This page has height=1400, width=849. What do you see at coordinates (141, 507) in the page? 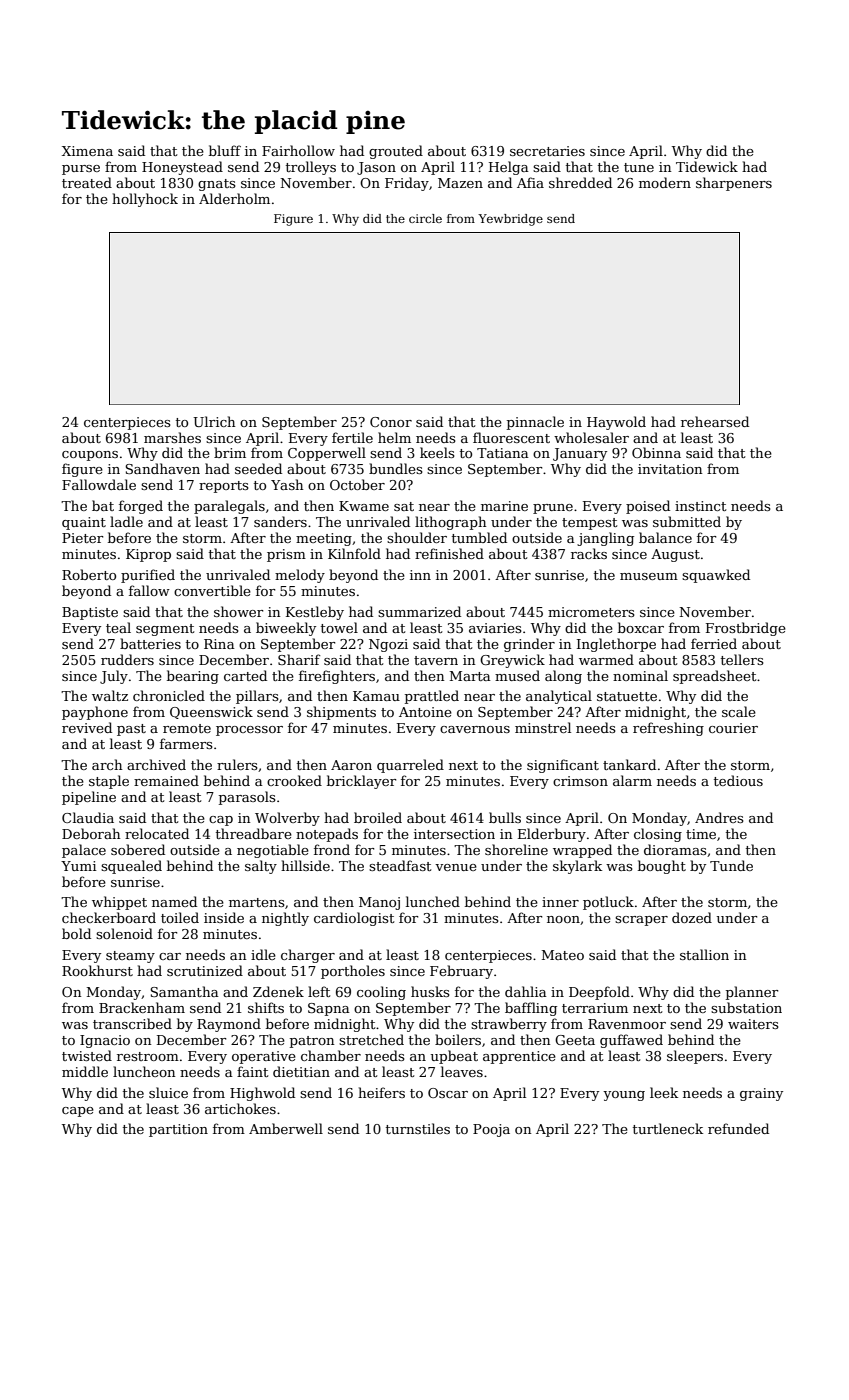
I see `forged` at bounding box center [141, 507].
